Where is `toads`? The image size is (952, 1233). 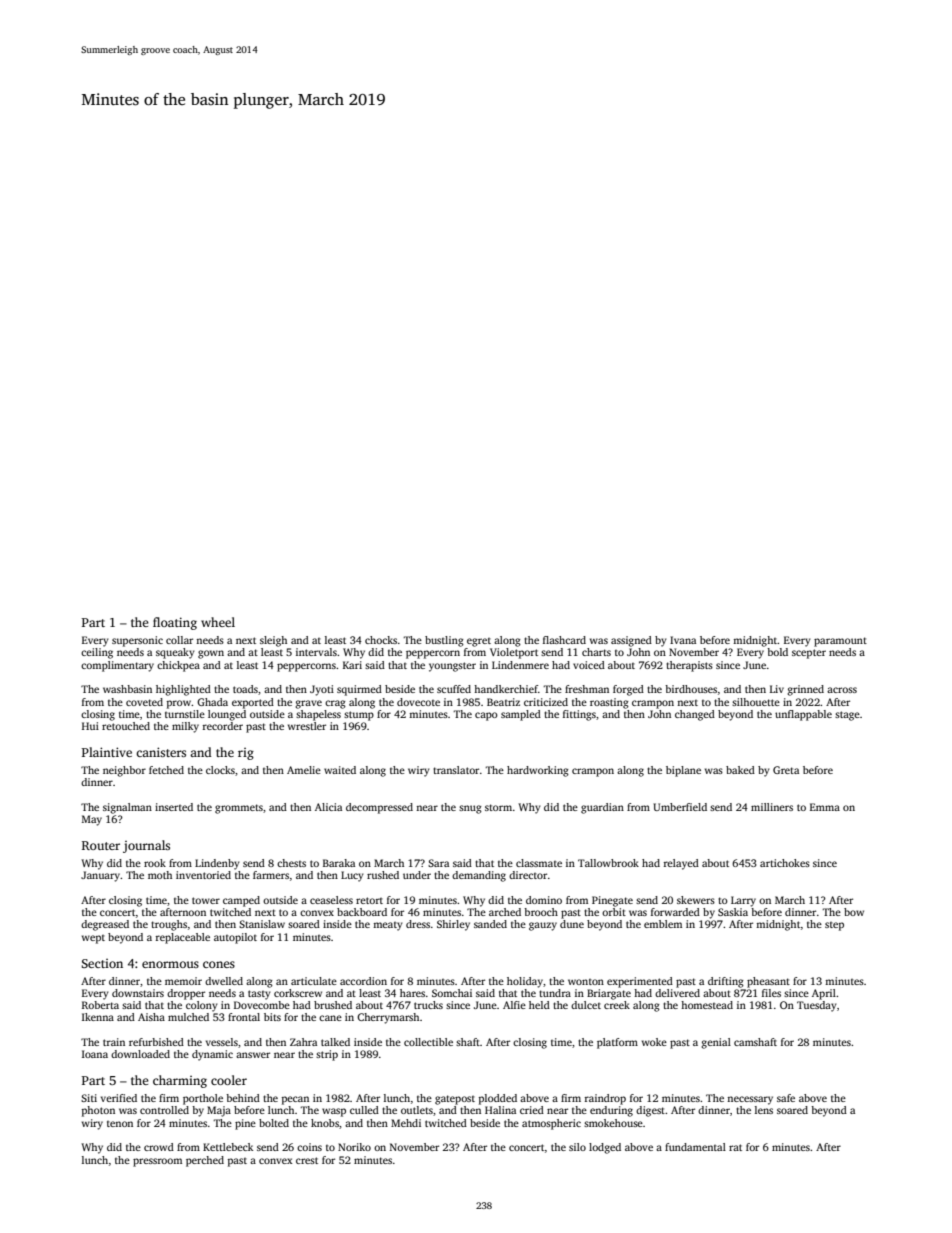
toads is located at coordinates (245, 689).
